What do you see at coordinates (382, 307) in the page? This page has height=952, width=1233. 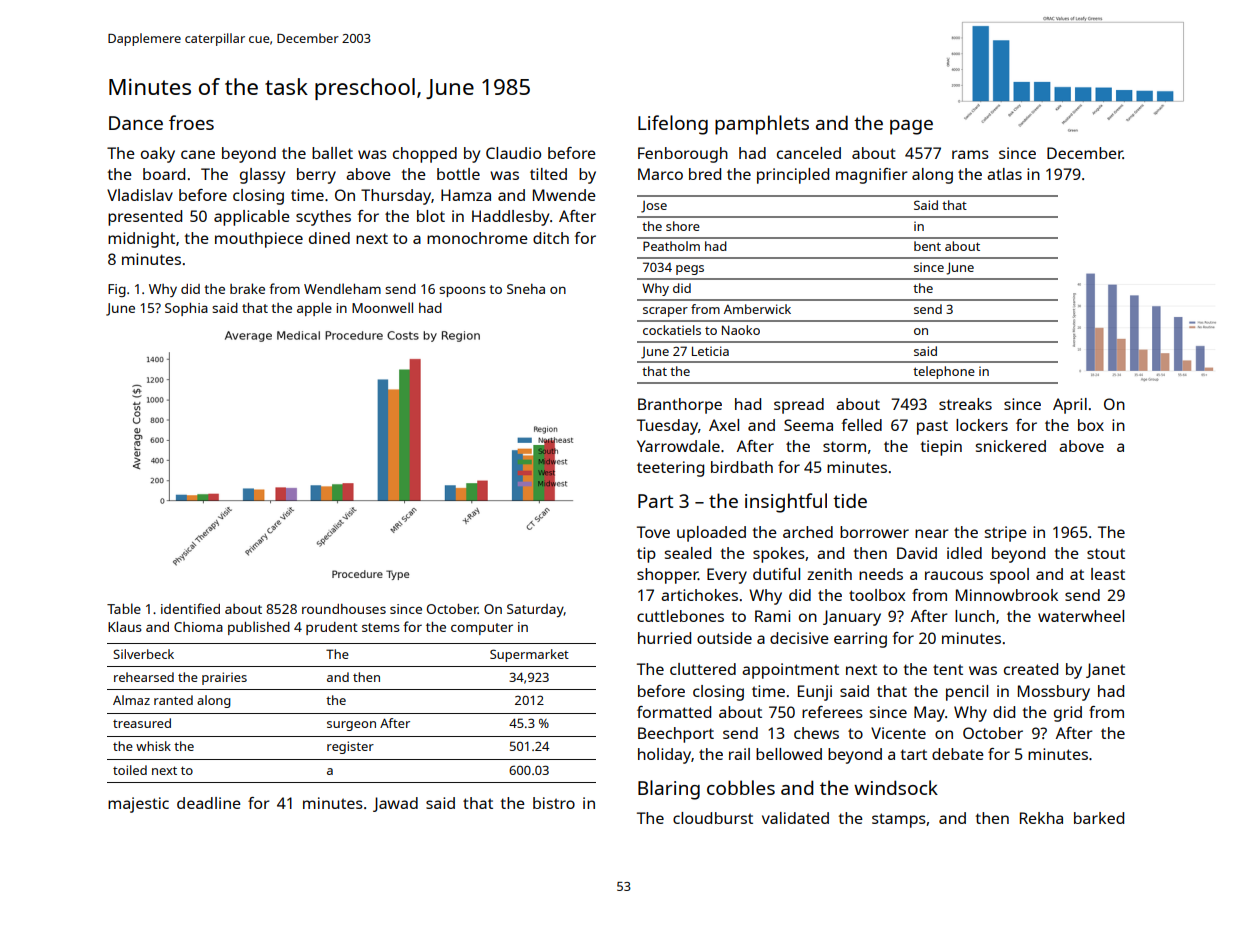 I see `Moonwell` at bounding box center [382, 307].
